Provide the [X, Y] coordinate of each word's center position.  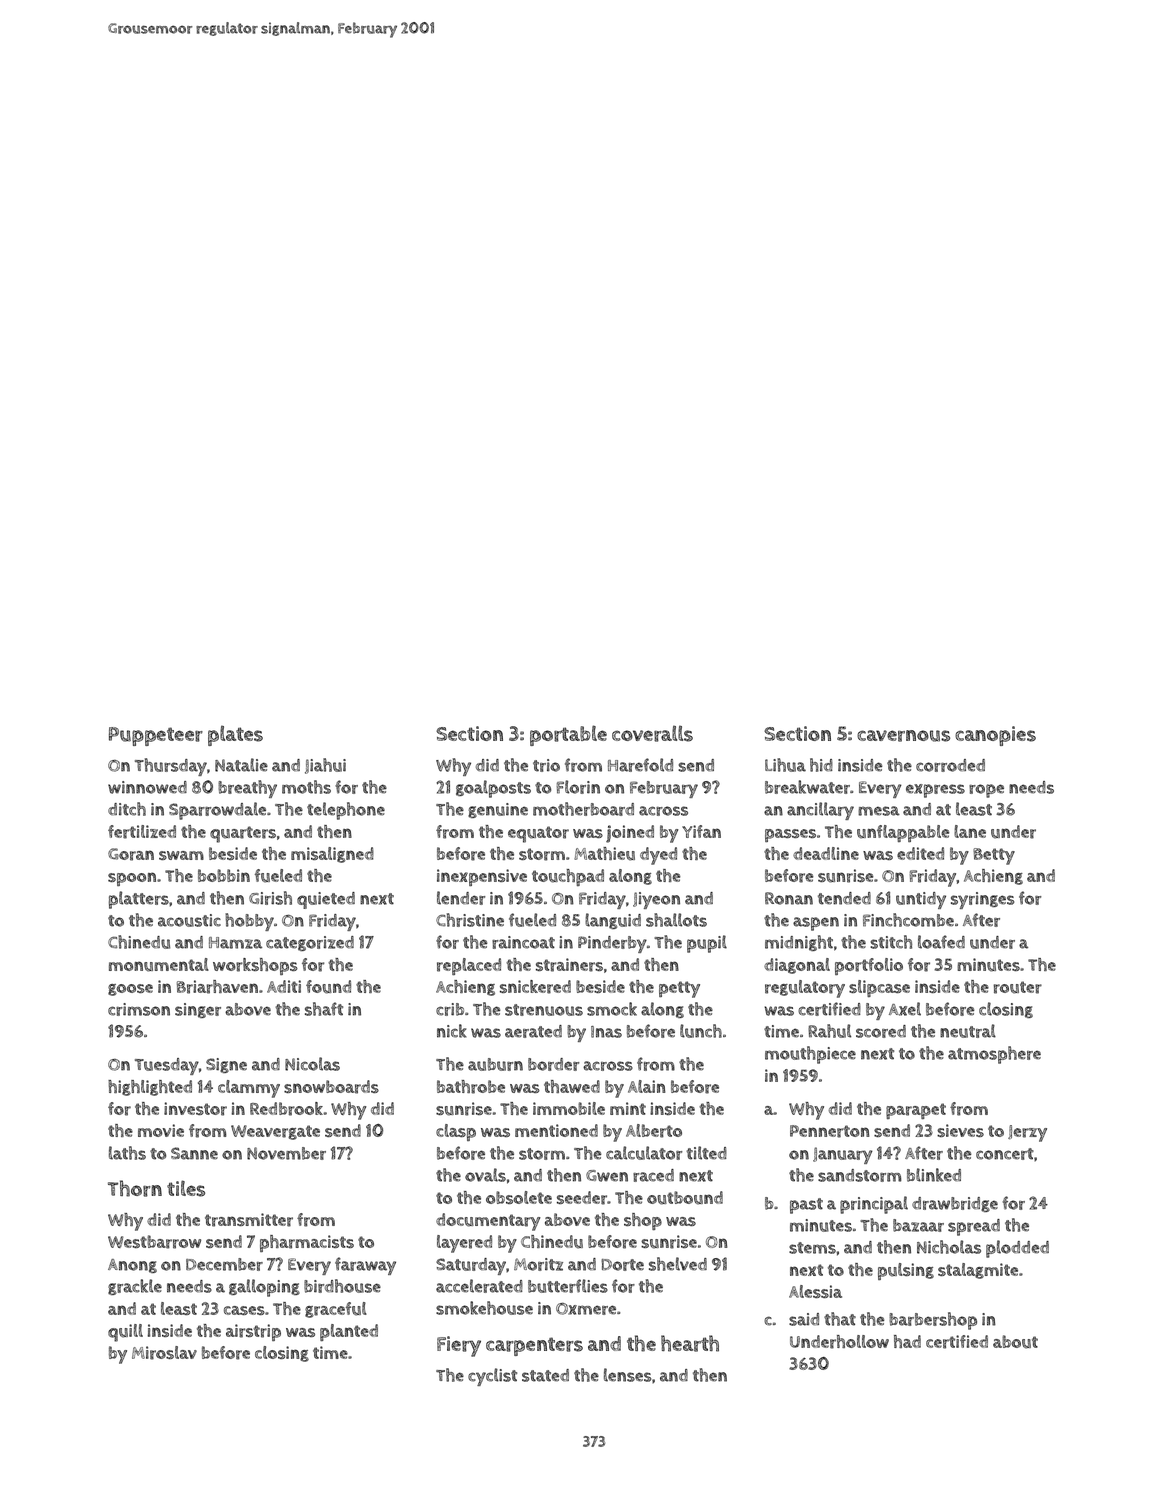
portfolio [869, 966]
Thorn [135, 1188]
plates [235, 735]
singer [198, 1010]
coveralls [652, 733]
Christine [470, 920]
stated [545, 1375]
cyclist [492, 1377]
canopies [995, 736]
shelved [678, 1264]
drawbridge [955, 1204]
